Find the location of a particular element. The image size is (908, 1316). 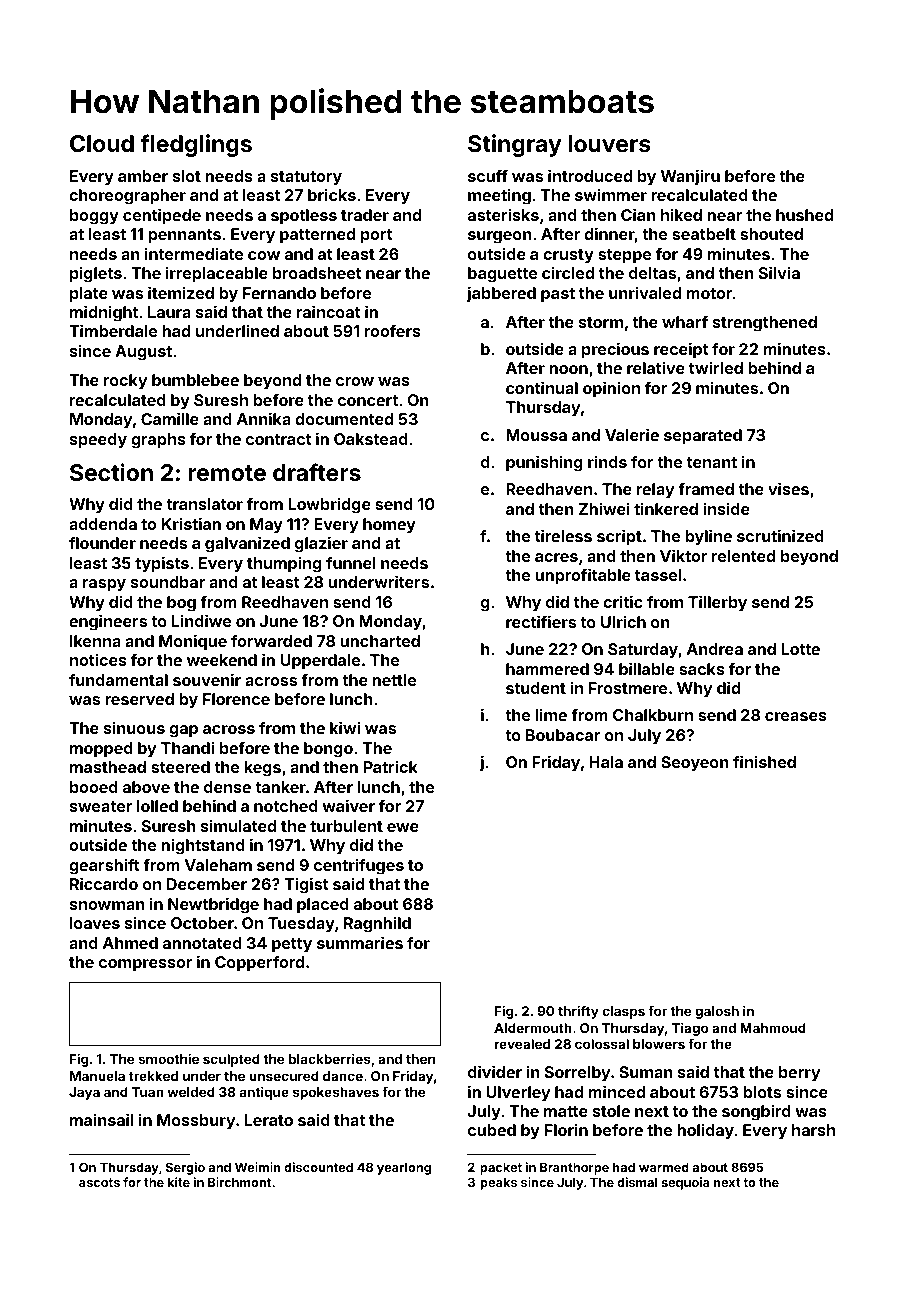

December is located at coordinates (207, 884).
